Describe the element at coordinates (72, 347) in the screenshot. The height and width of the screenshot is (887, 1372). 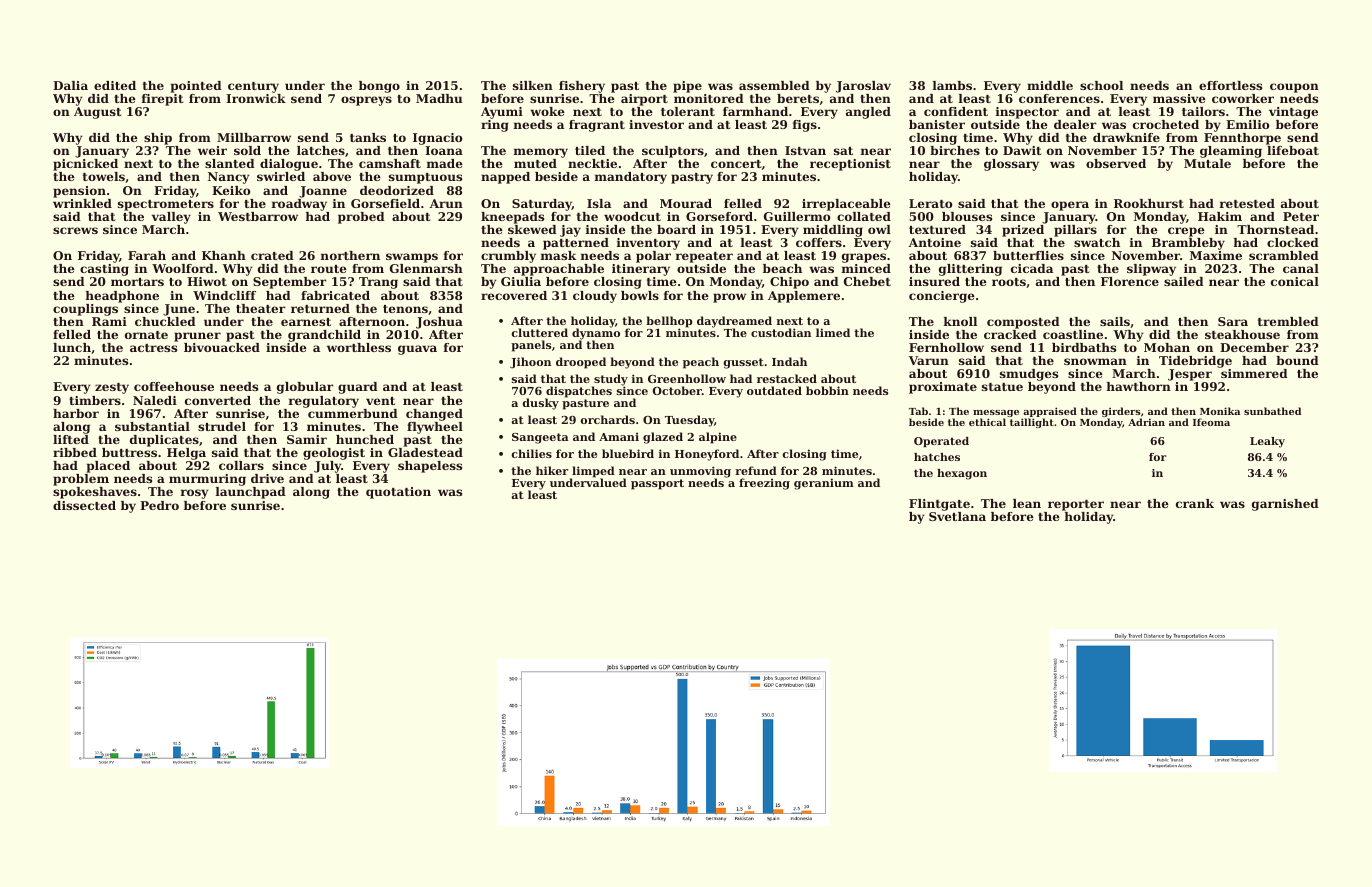
I see `lunch` at that location.
